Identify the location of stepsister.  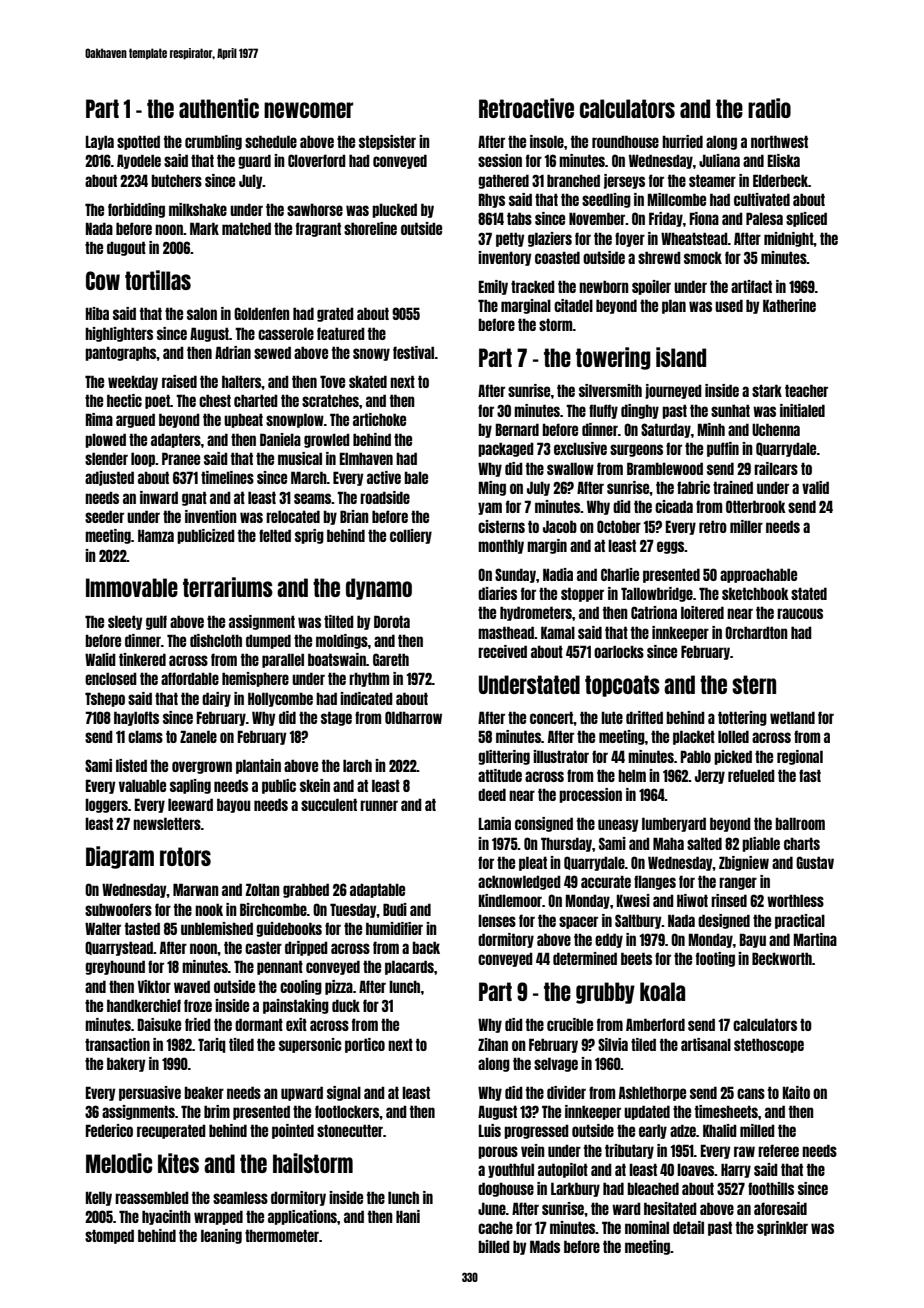
(387, 142).
